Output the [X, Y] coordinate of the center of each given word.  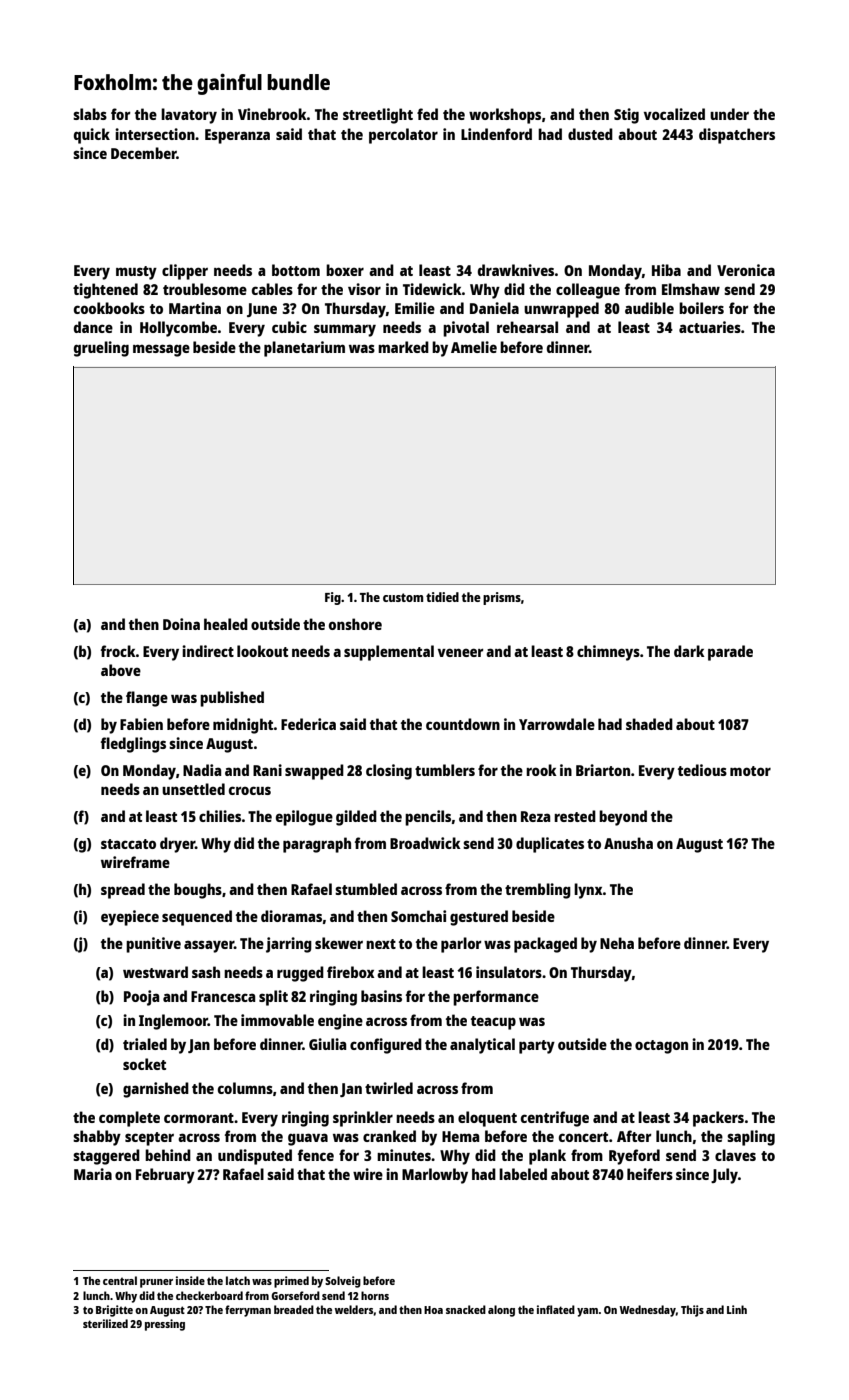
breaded [294, 1309]
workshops [505, 116]
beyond [623, 818]
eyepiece [130, 918]
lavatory [189, 116]
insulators [509, 972]
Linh [737, 1309]
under [729, 114]
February [165, 1176]
